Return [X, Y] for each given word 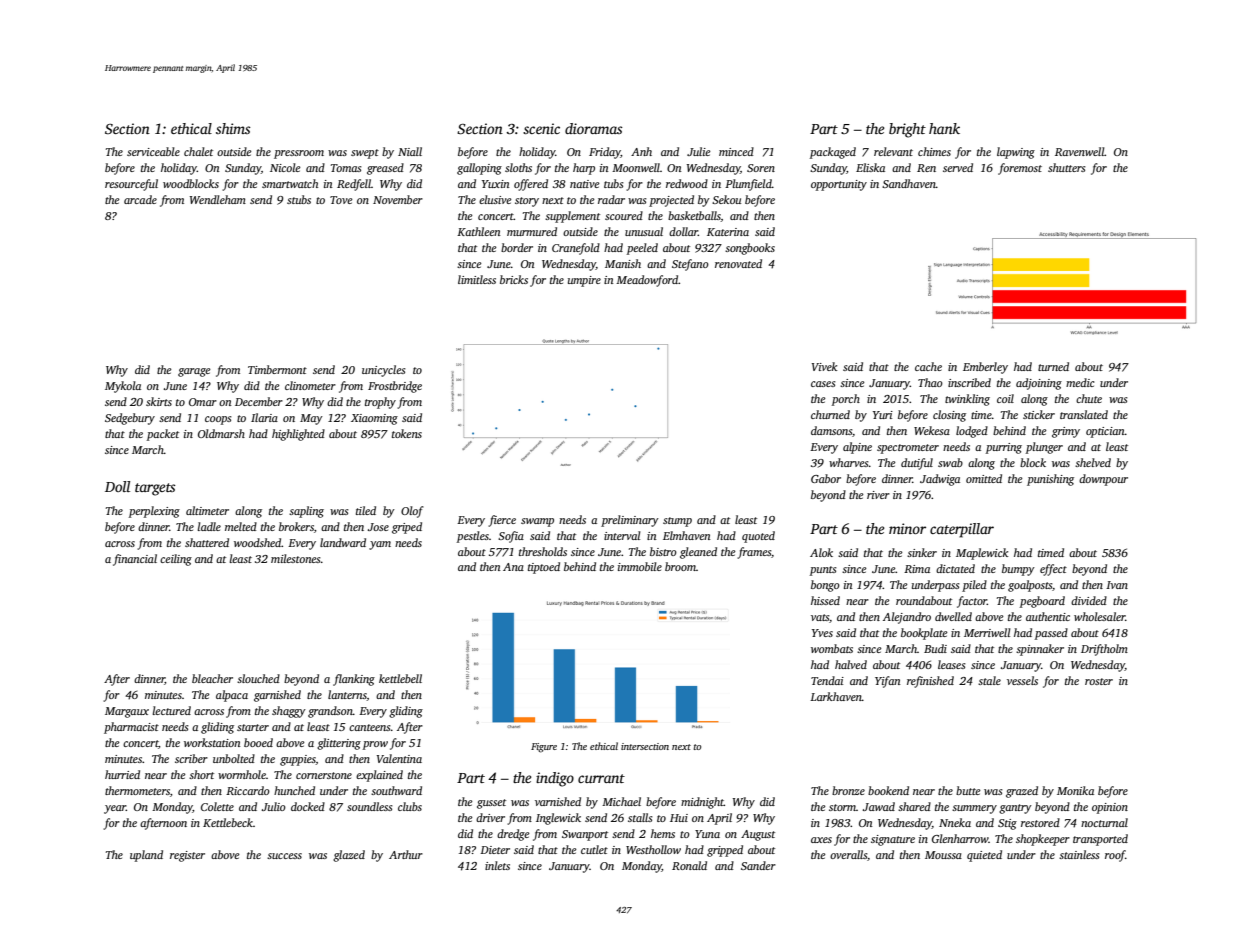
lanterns [347, 695]
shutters [1067, 167]
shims [233, 128]
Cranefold [576, 249]
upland [146, 856]
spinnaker [1040, 650]
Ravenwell [1080, 151]
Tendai [827, 680]
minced [736, 151]
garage [194, 372]
